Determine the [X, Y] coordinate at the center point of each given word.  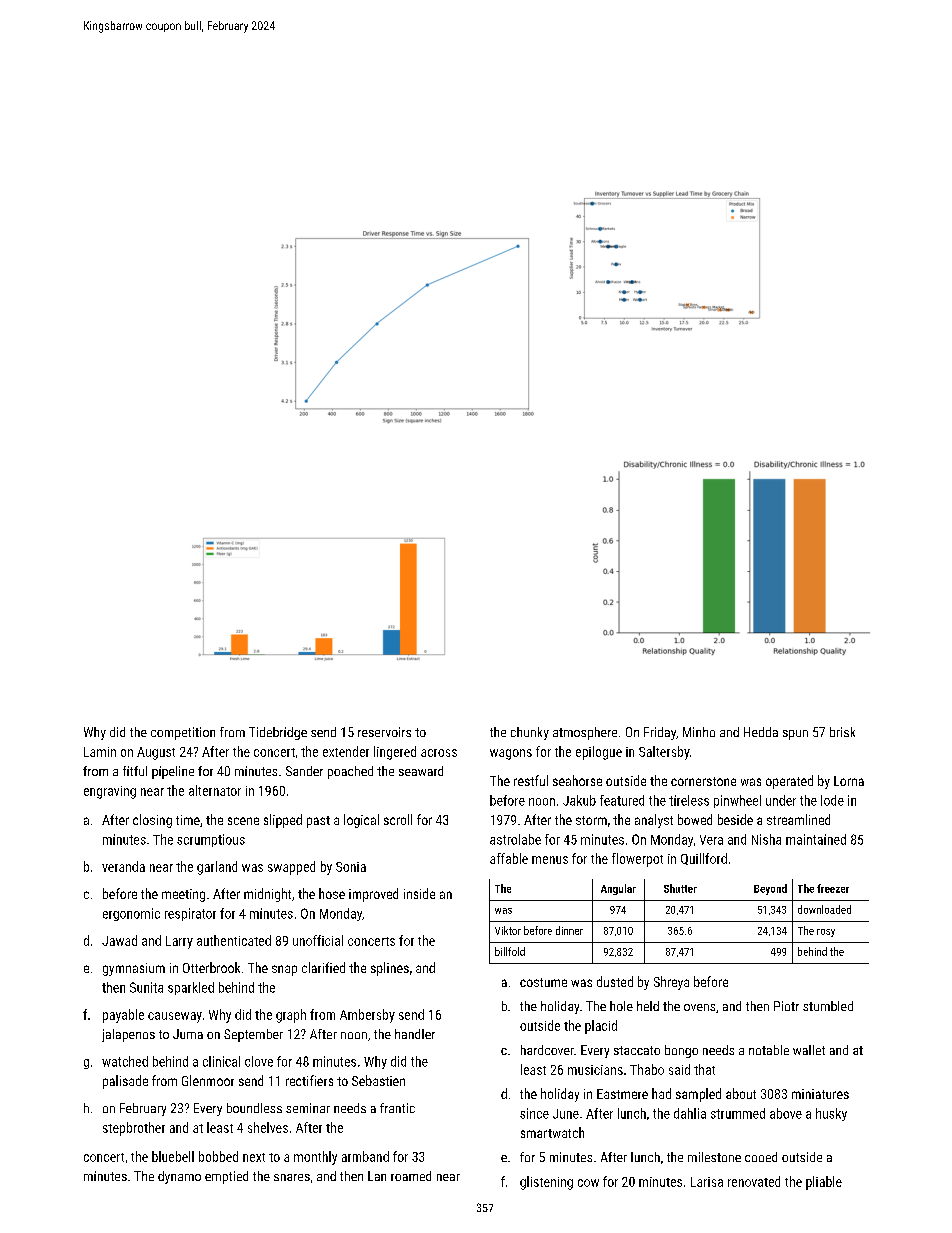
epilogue [599, 753]
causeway [175, 1017]
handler [415, 1034]
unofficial [318, 940]
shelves [268, 1127]
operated [789, 782]
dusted [615, 981]
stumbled [828, 1006]
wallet [809, 1050]
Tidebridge [278, 733]
